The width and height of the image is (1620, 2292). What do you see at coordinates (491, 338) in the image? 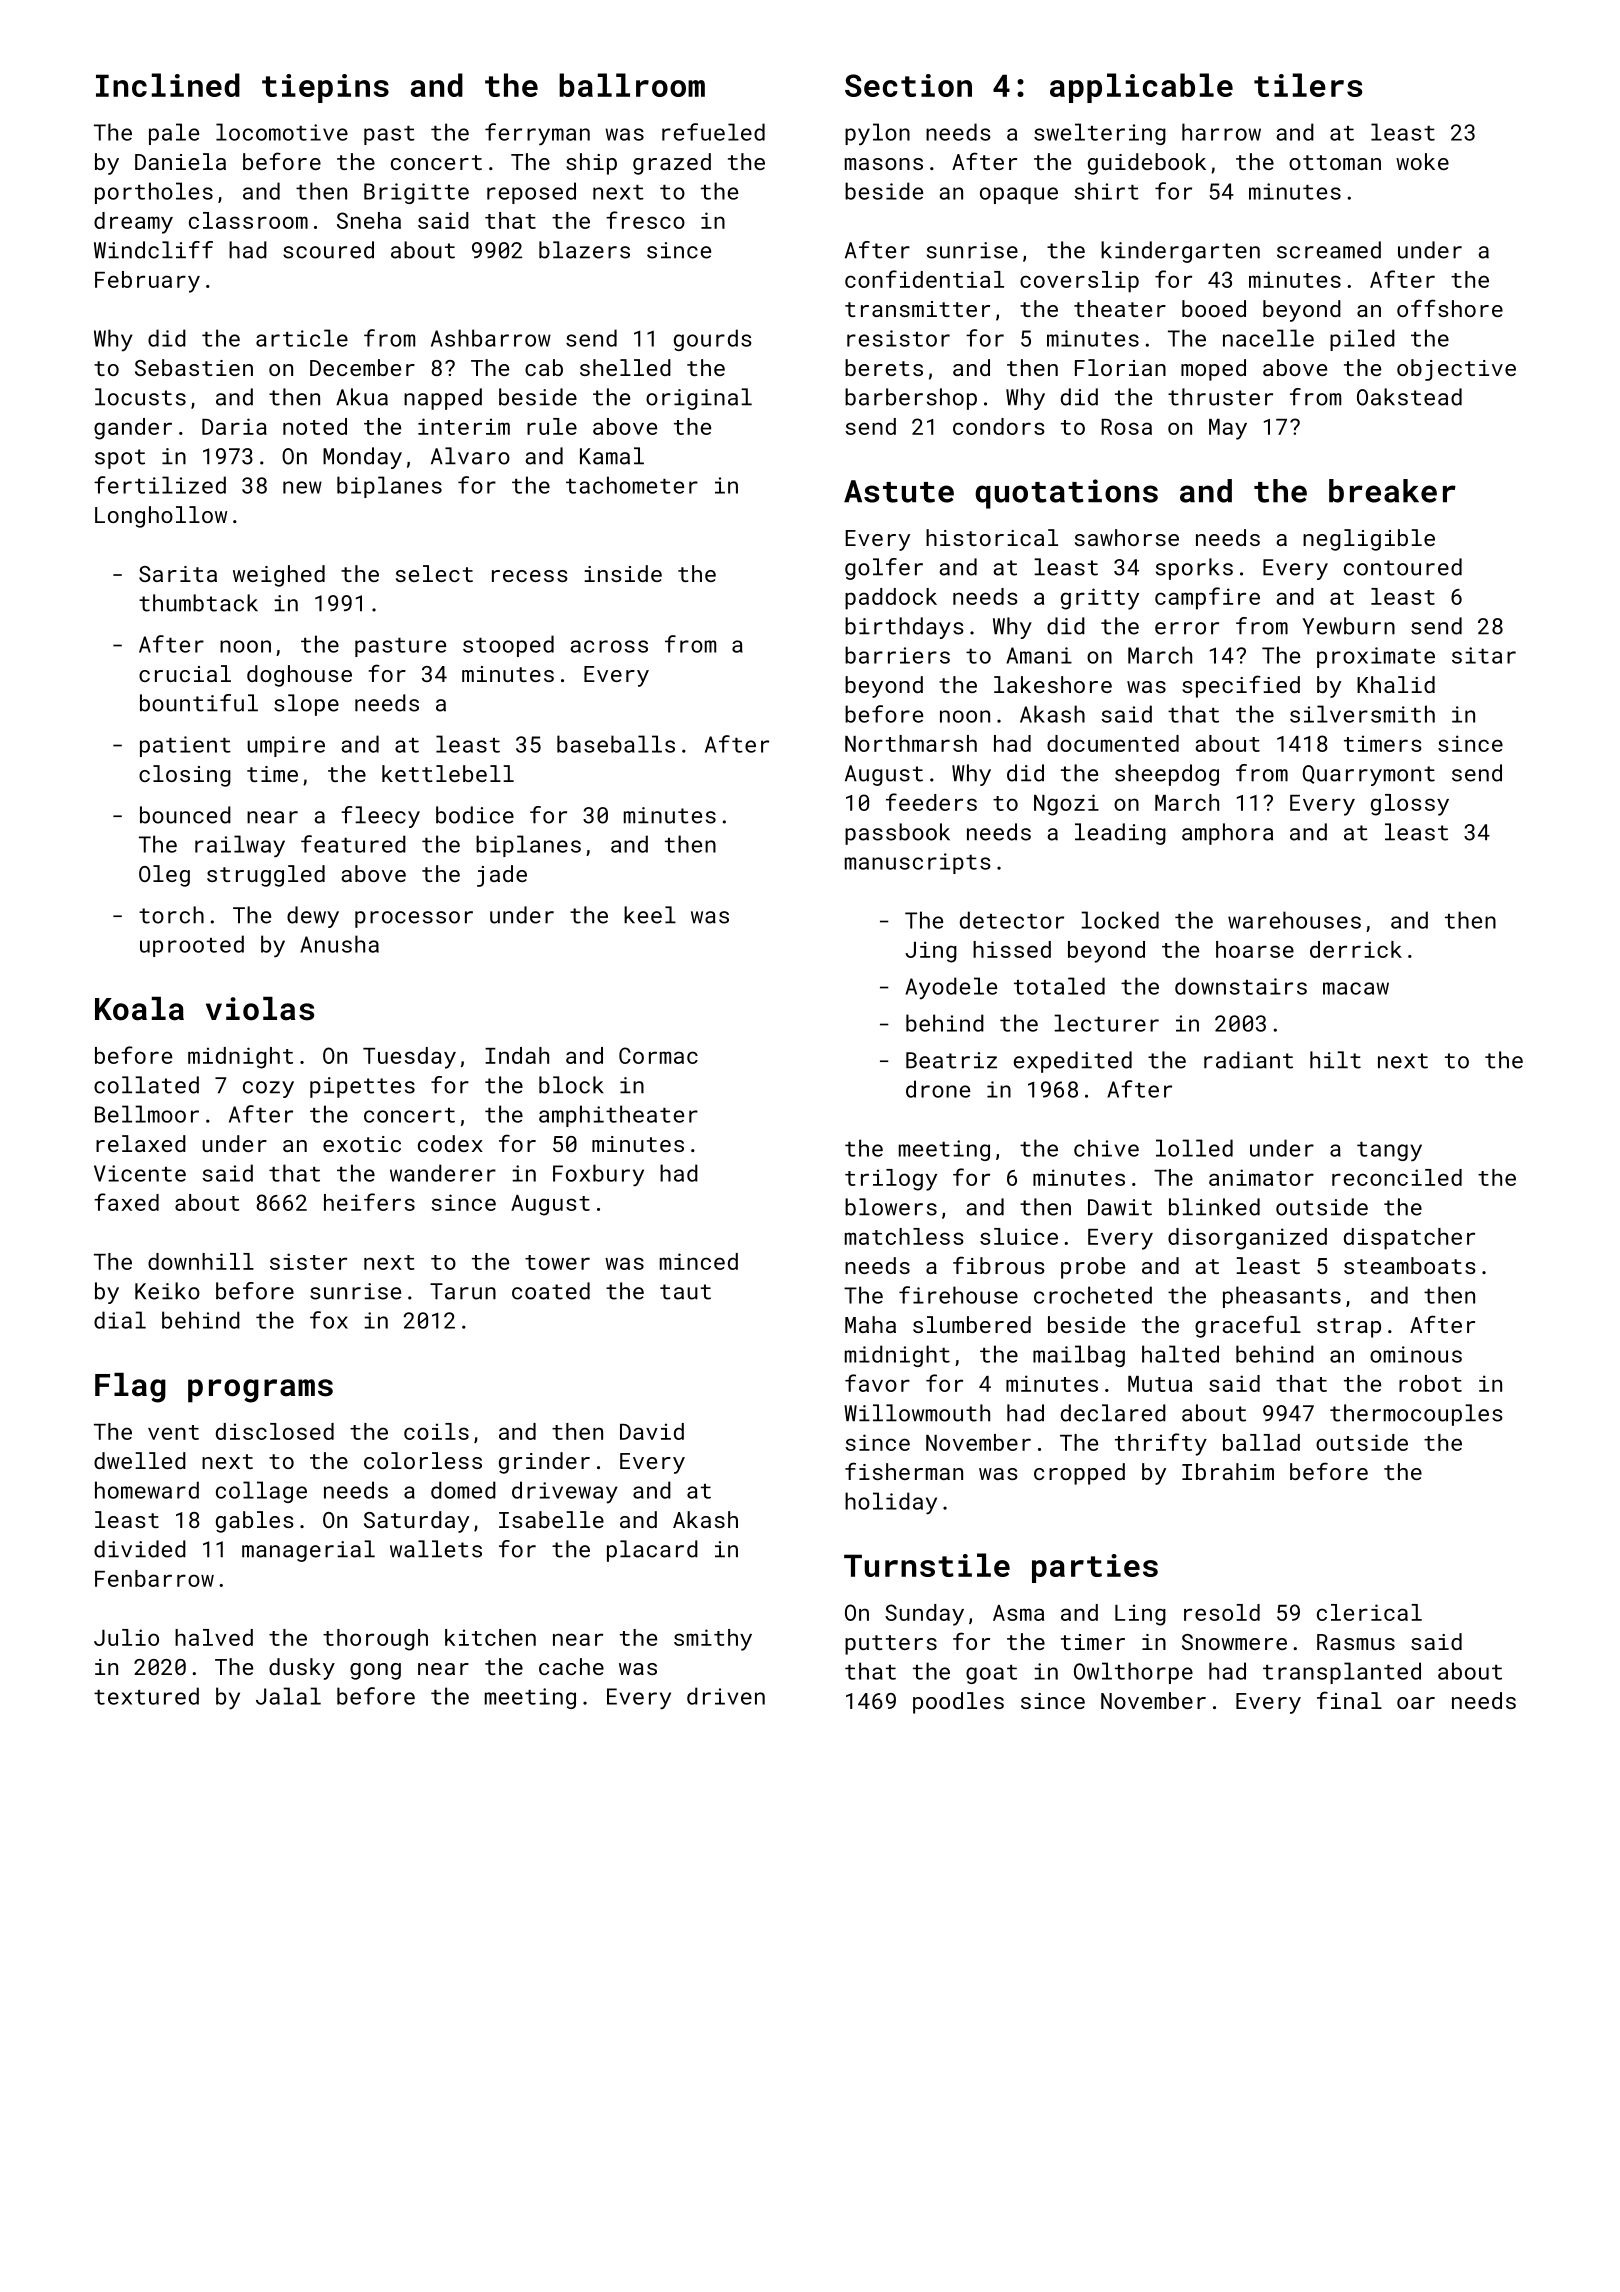
I see `Ashbarrow` at bounding box center [491, 338].
